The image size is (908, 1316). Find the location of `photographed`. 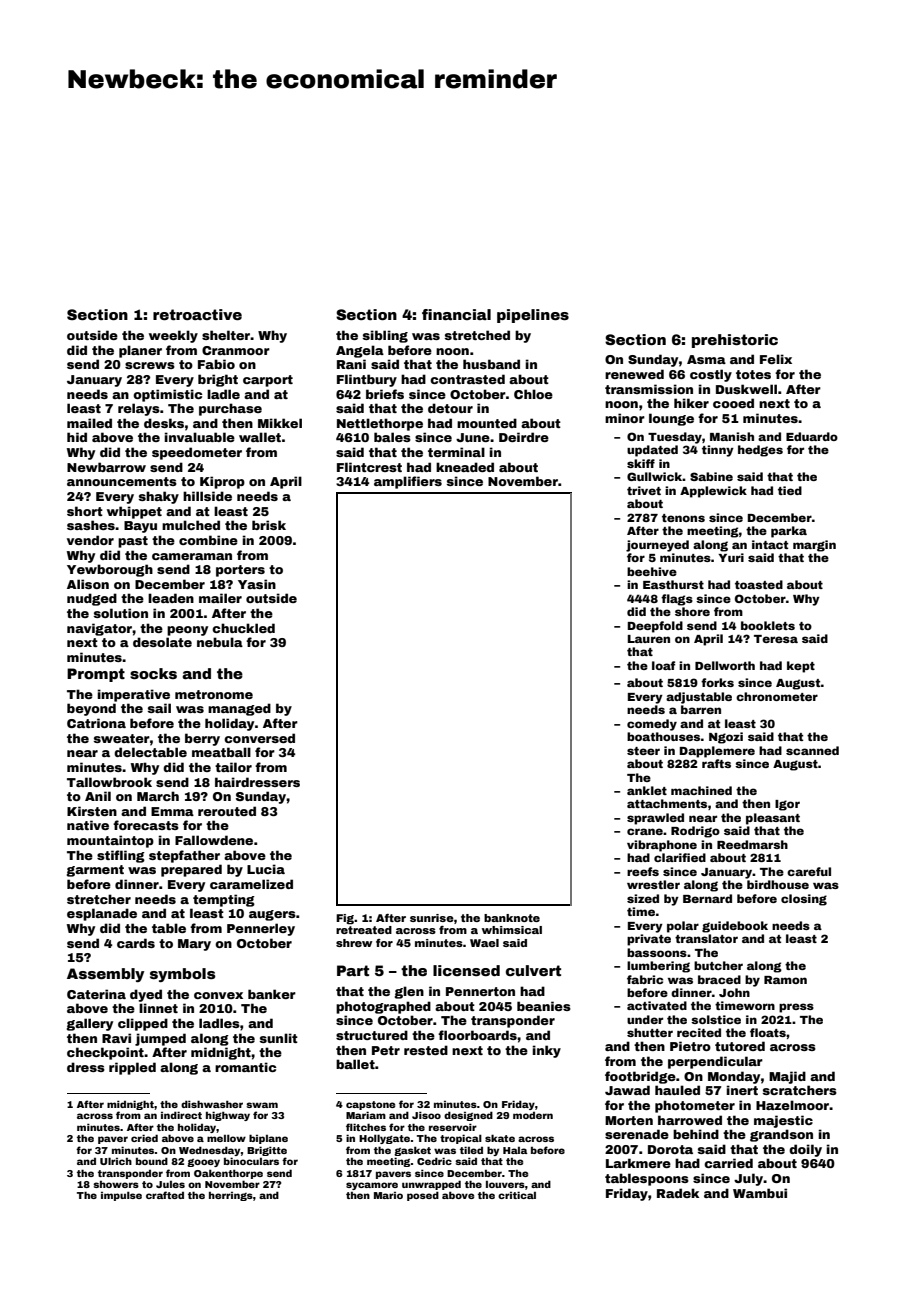

photographed is located at coordinates (383, 1007).
